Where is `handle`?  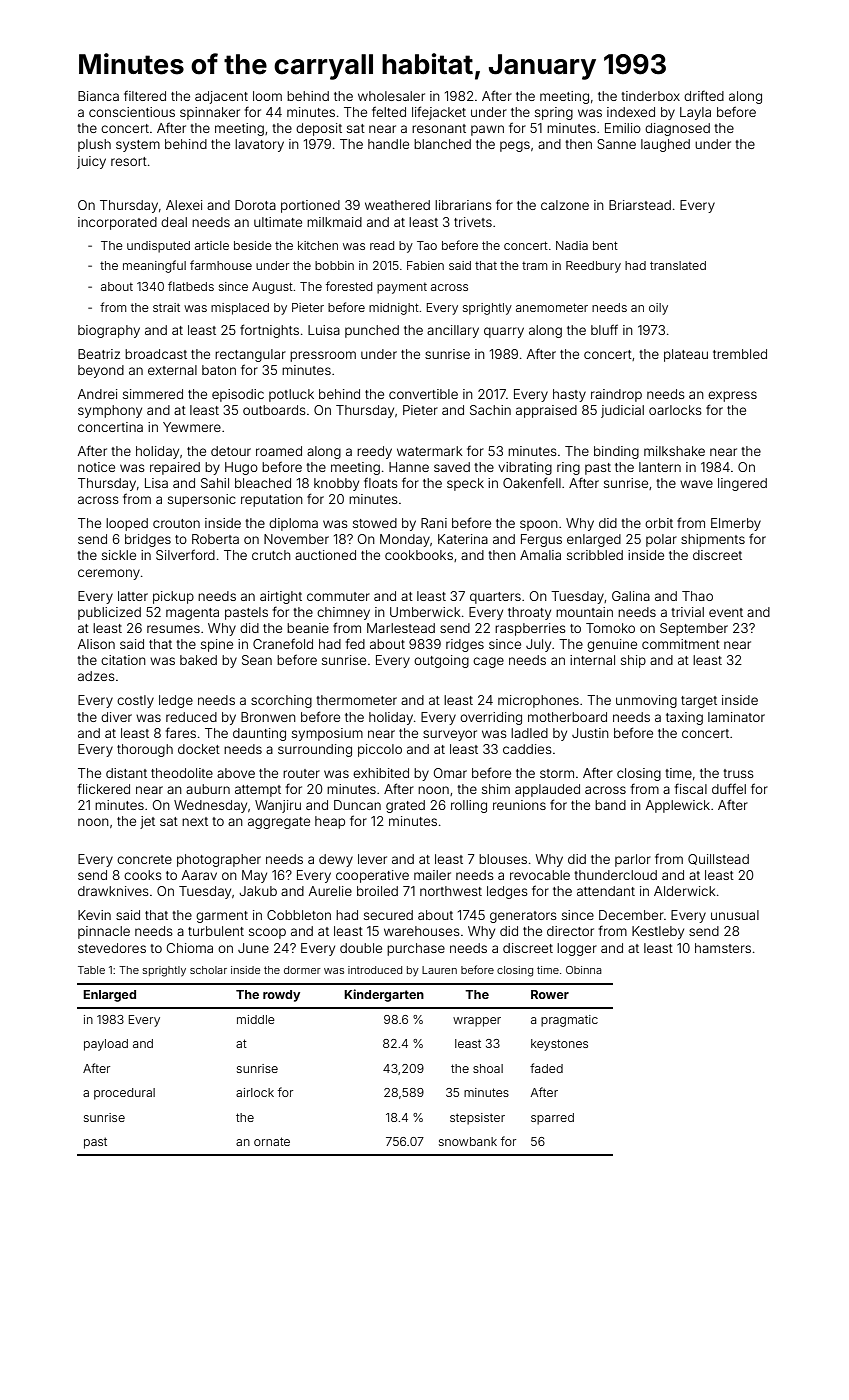 handle is located at coordinates (388, 144).
